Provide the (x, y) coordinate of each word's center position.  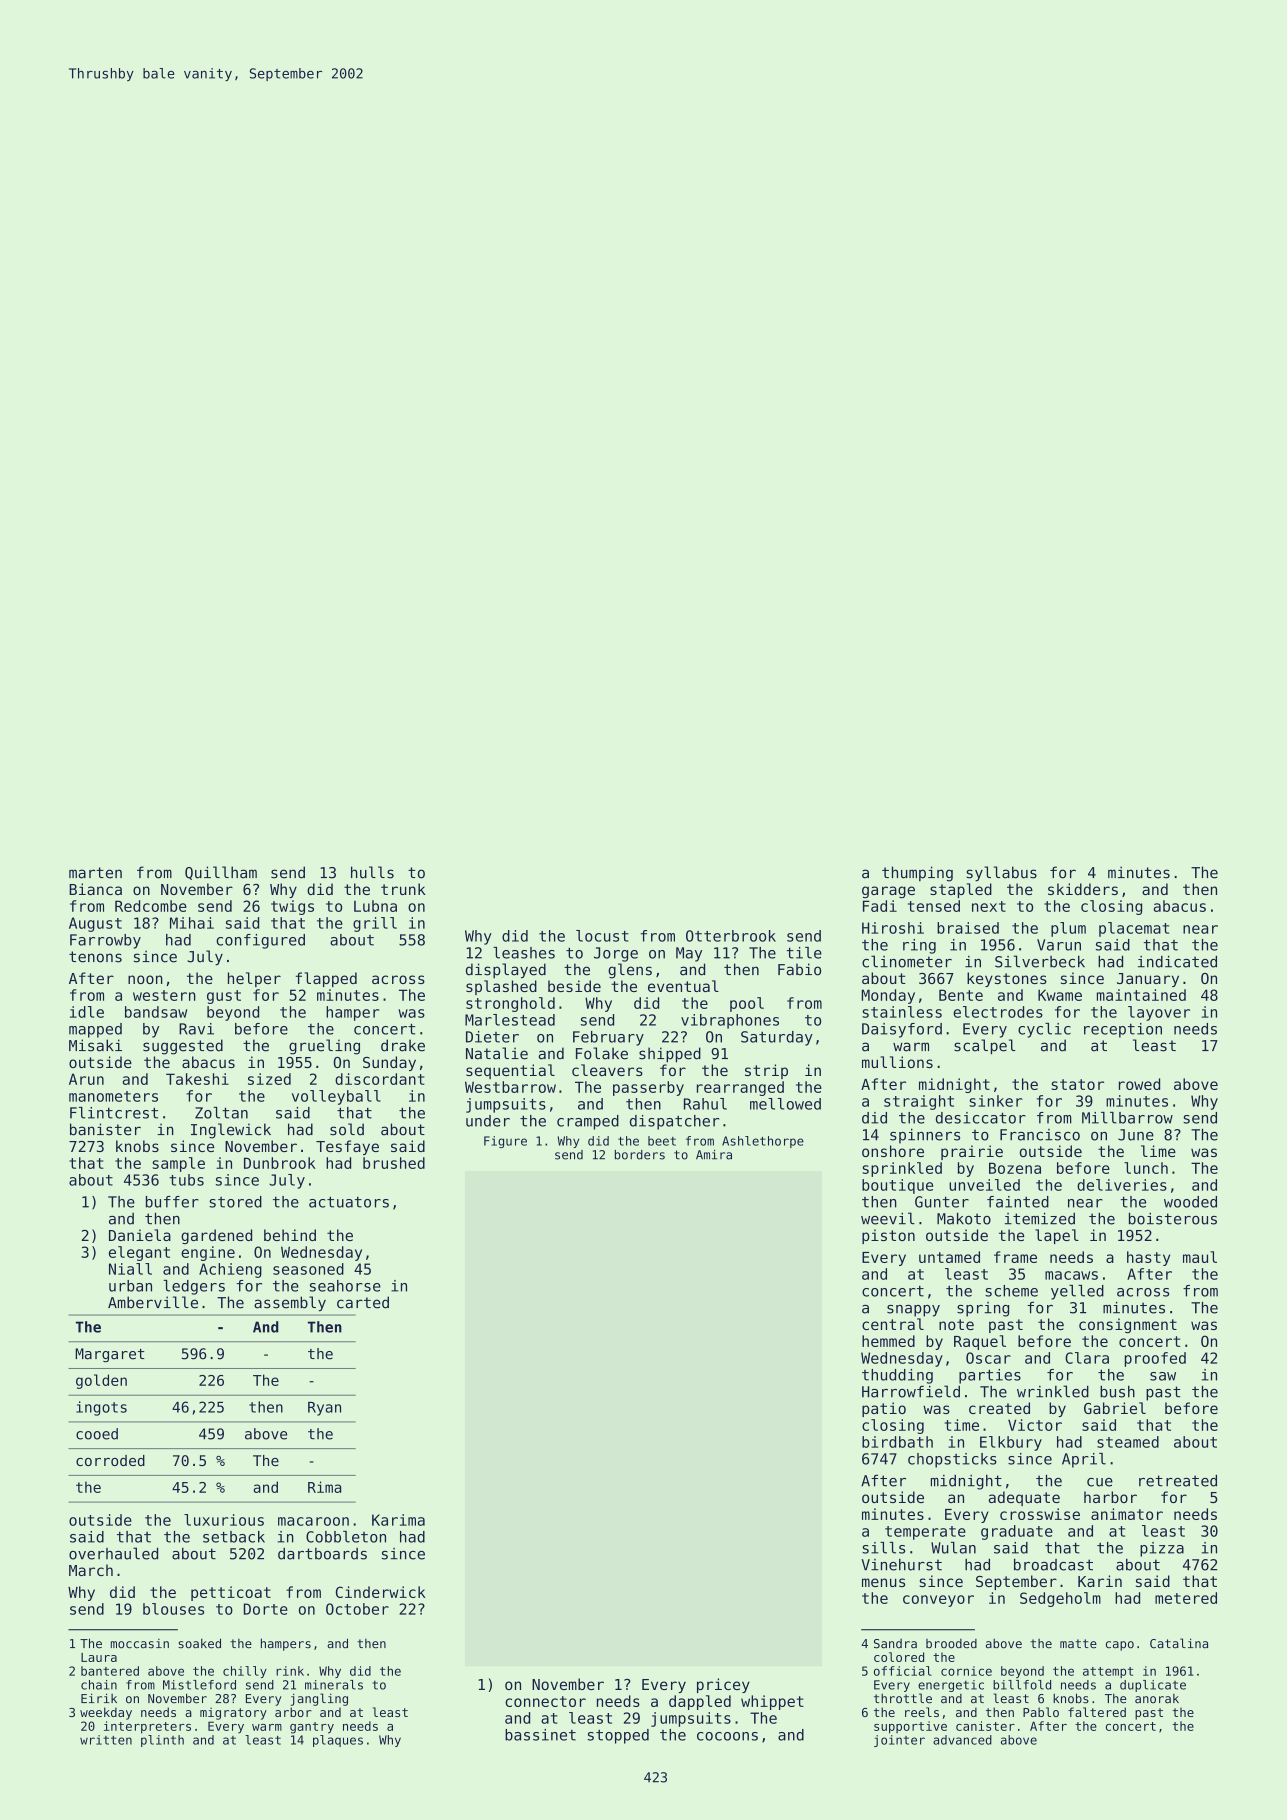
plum (1068, 929)
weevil (888, 1218)
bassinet (540, 1735)
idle (87, 1012)
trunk (403, 889)
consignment (1128, 1325)
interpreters (147, 1727)
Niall (130, 1269)
